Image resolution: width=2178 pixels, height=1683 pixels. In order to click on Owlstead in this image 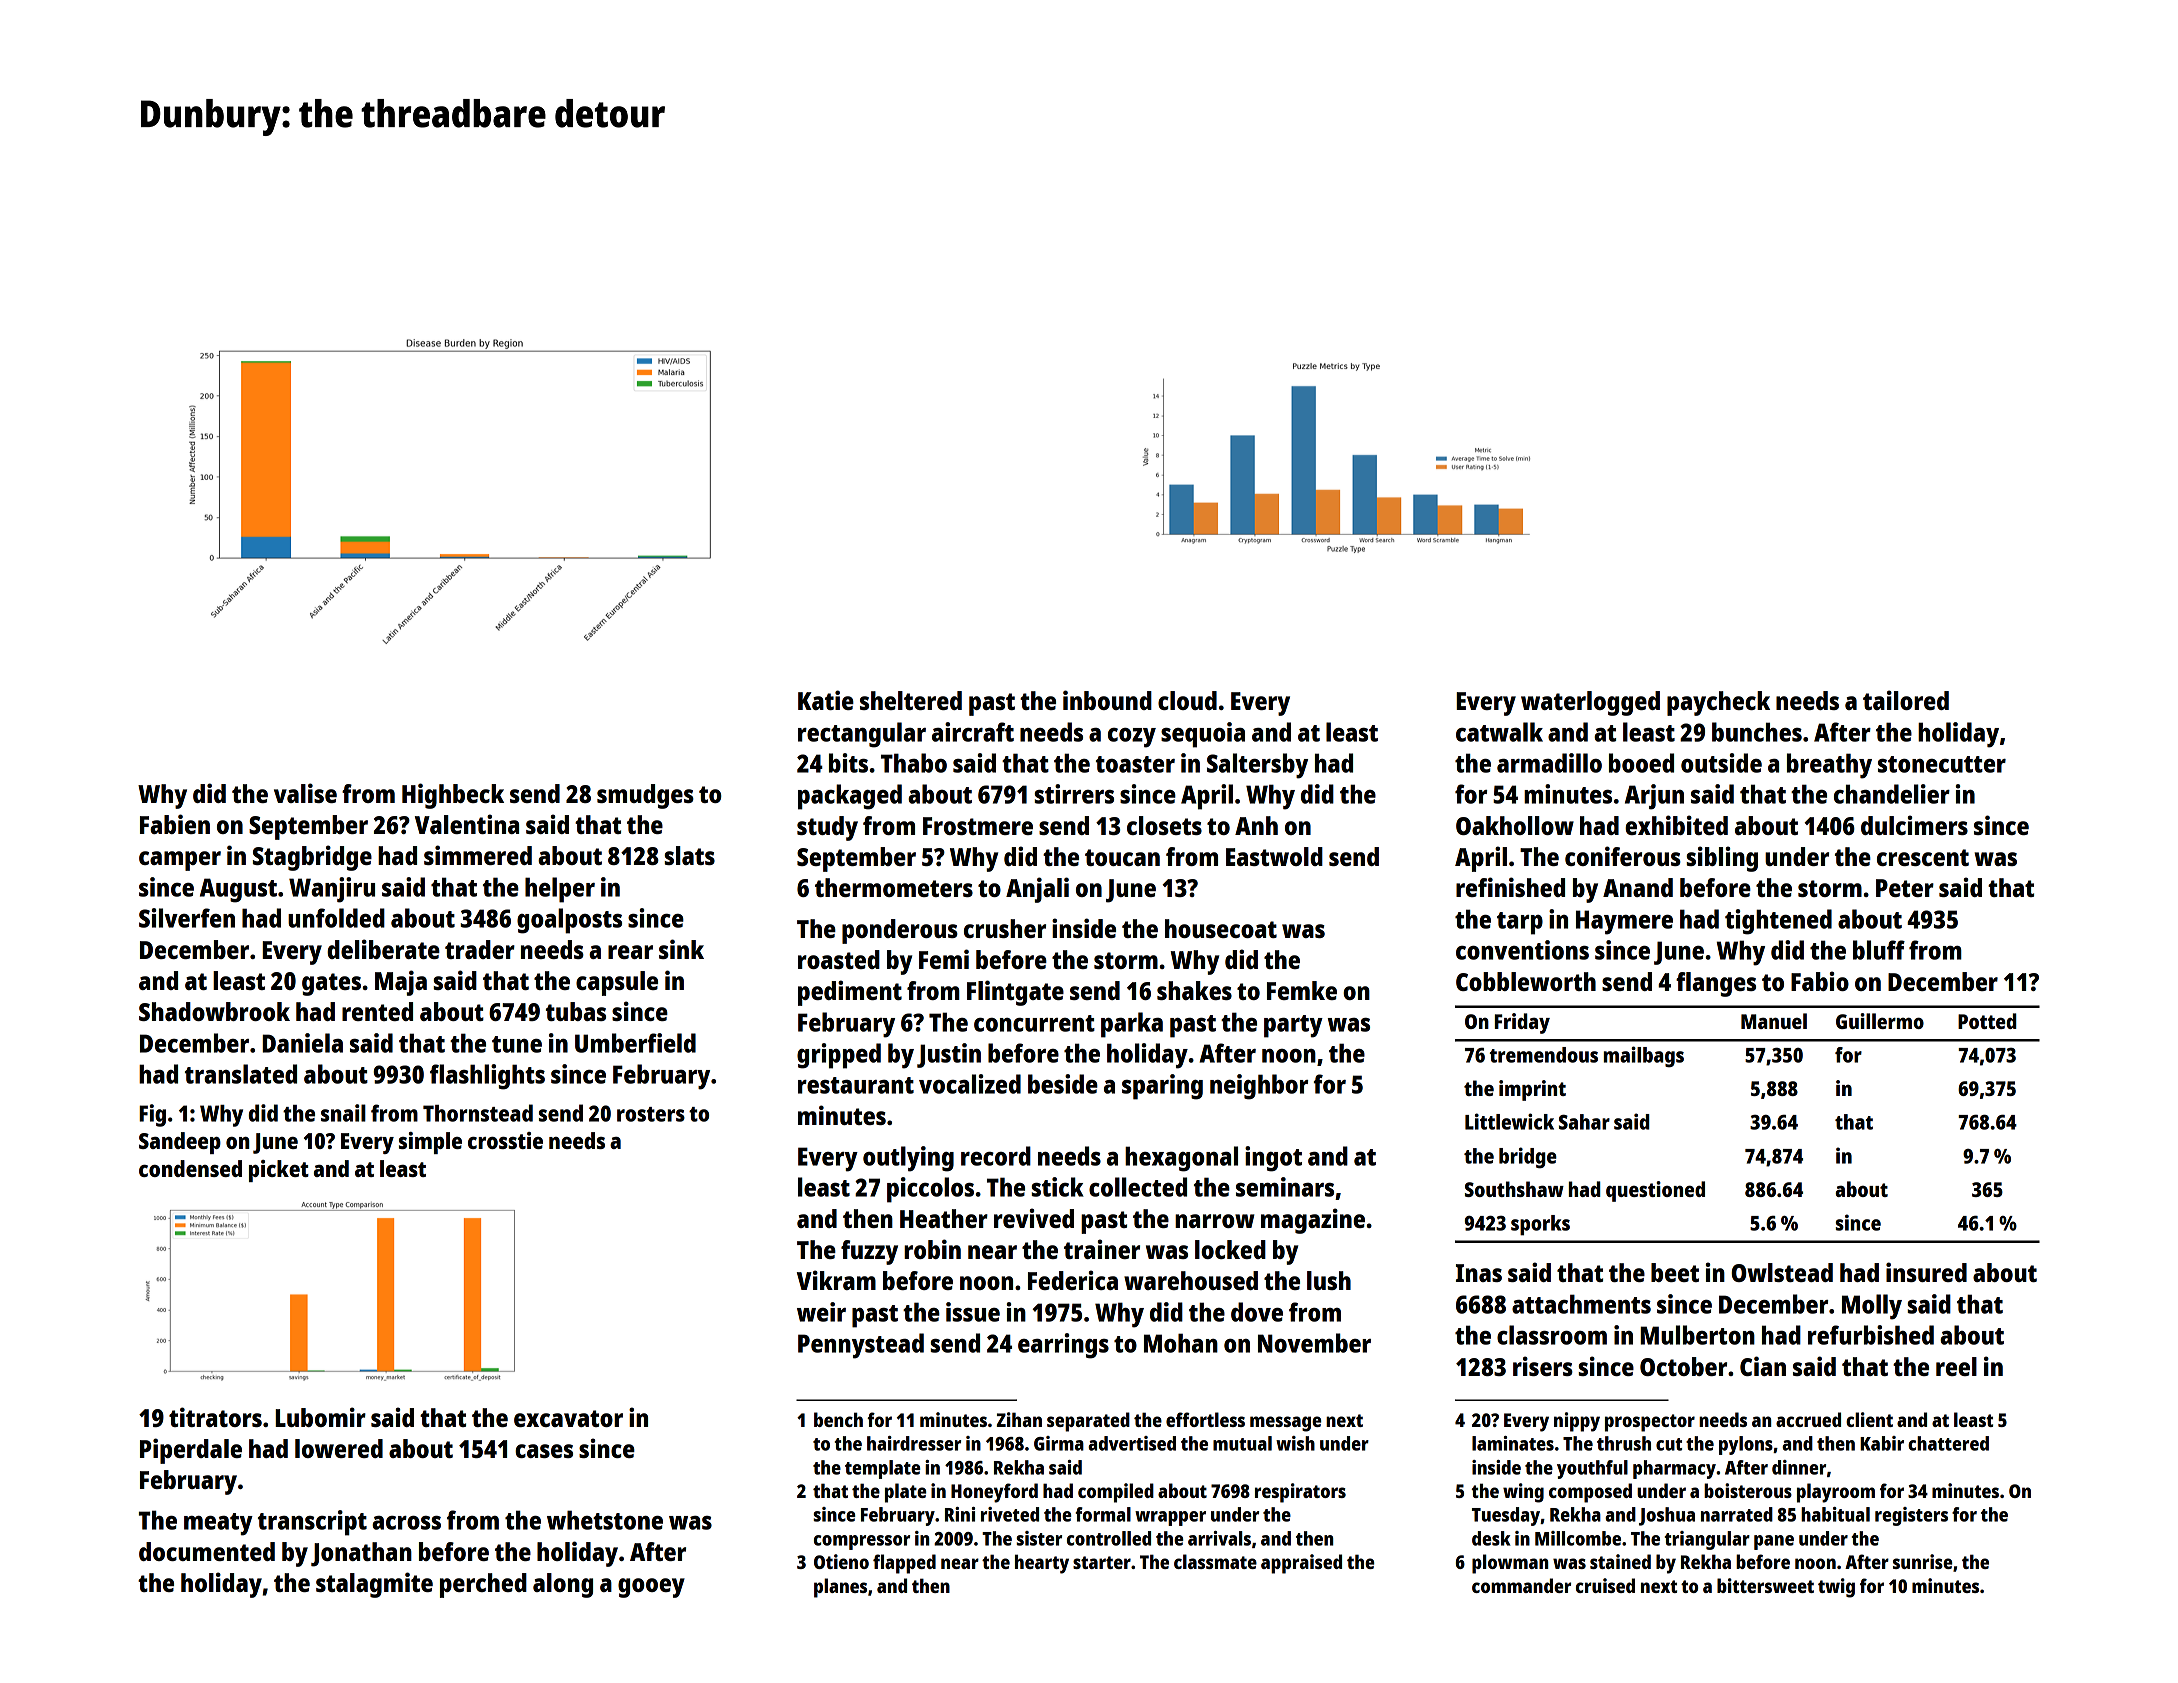, I will do `click(1782, 1272)`.
